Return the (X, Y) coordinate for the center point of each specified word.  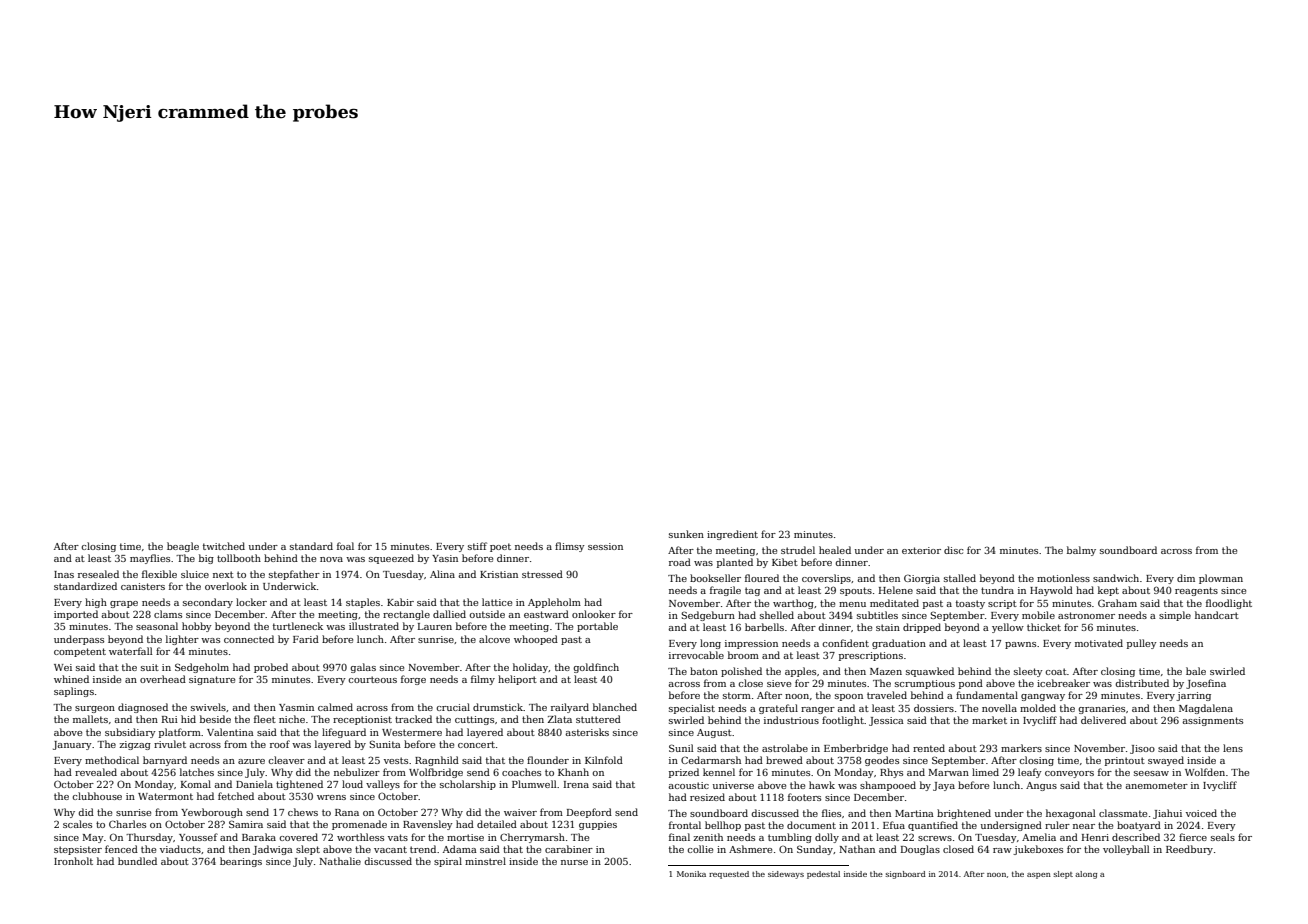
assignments (1212, 721)
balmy (1081, 551)
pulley (1142, 644)
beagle (183, 547)
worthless (360, 837)
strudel (798, 550)
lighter (182, 640)
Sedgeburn (708, 616)
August (714, 733)
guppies (598, 825)
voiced (1201, 813)
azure (251, 761)
